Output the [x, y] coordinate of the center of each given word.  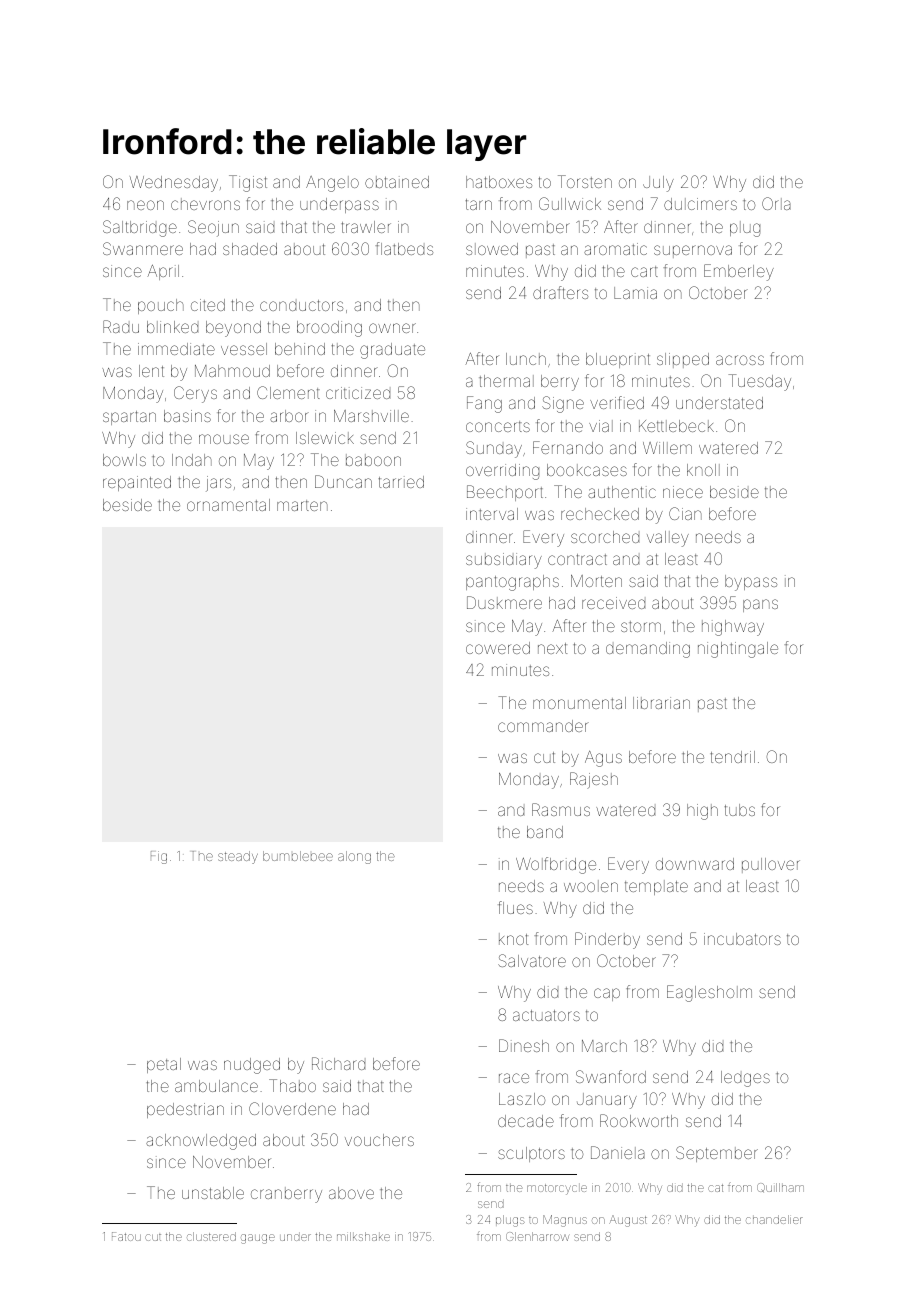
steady [238, 857]
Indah [192, 460]
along [354, 857]
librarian [661, 703]
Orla [776, 203]
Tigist [248, 183]
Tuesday [760, 382]
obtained [397, 182]
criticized [358, 393]
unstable [213, 1193]
